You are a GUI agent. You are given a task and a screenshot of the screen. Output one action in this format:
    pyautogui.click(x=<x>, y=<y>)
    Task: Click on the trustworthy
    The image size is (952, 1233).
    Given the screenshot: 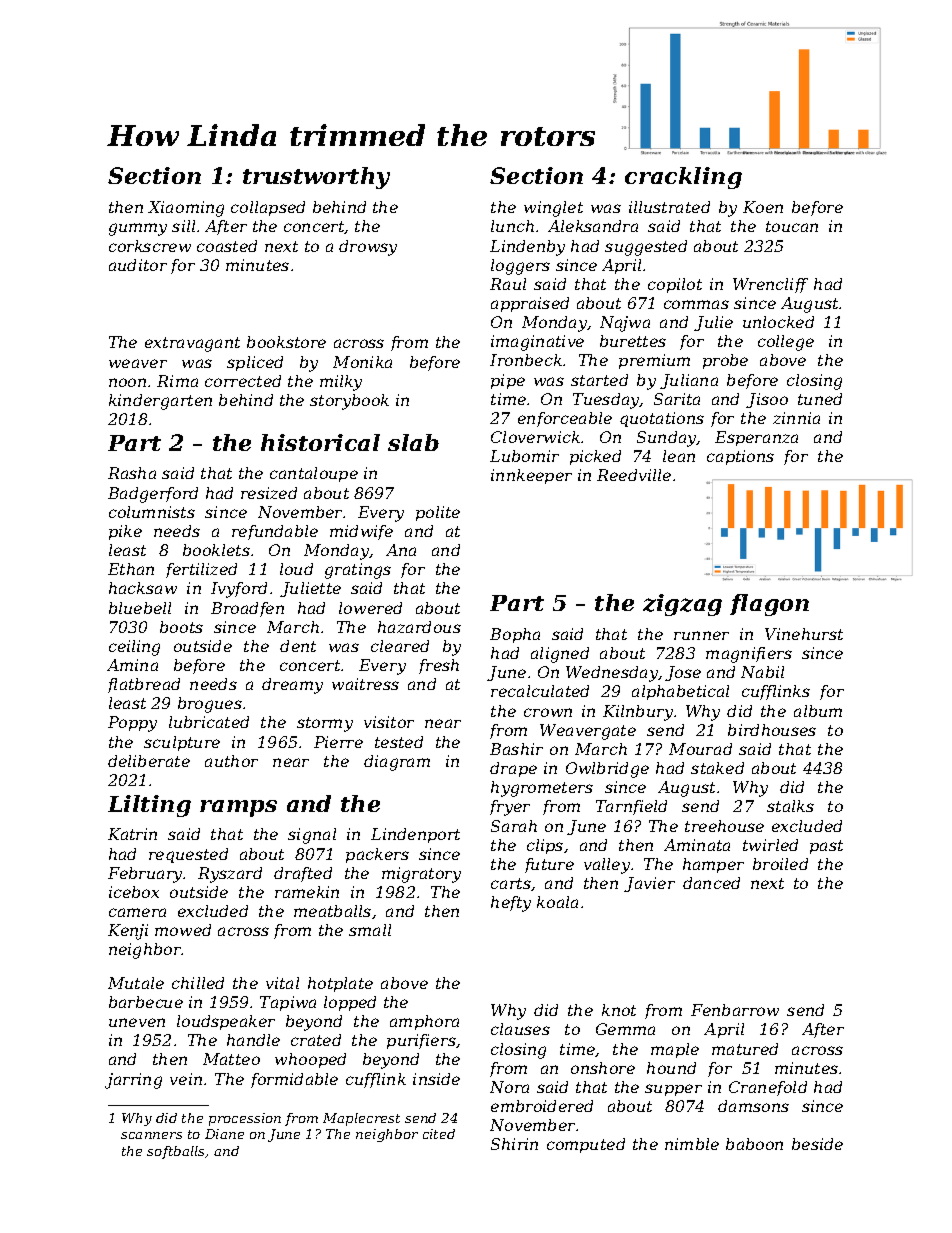 What is the action you would take?
    pyautogui.click(x=316, y=178)
